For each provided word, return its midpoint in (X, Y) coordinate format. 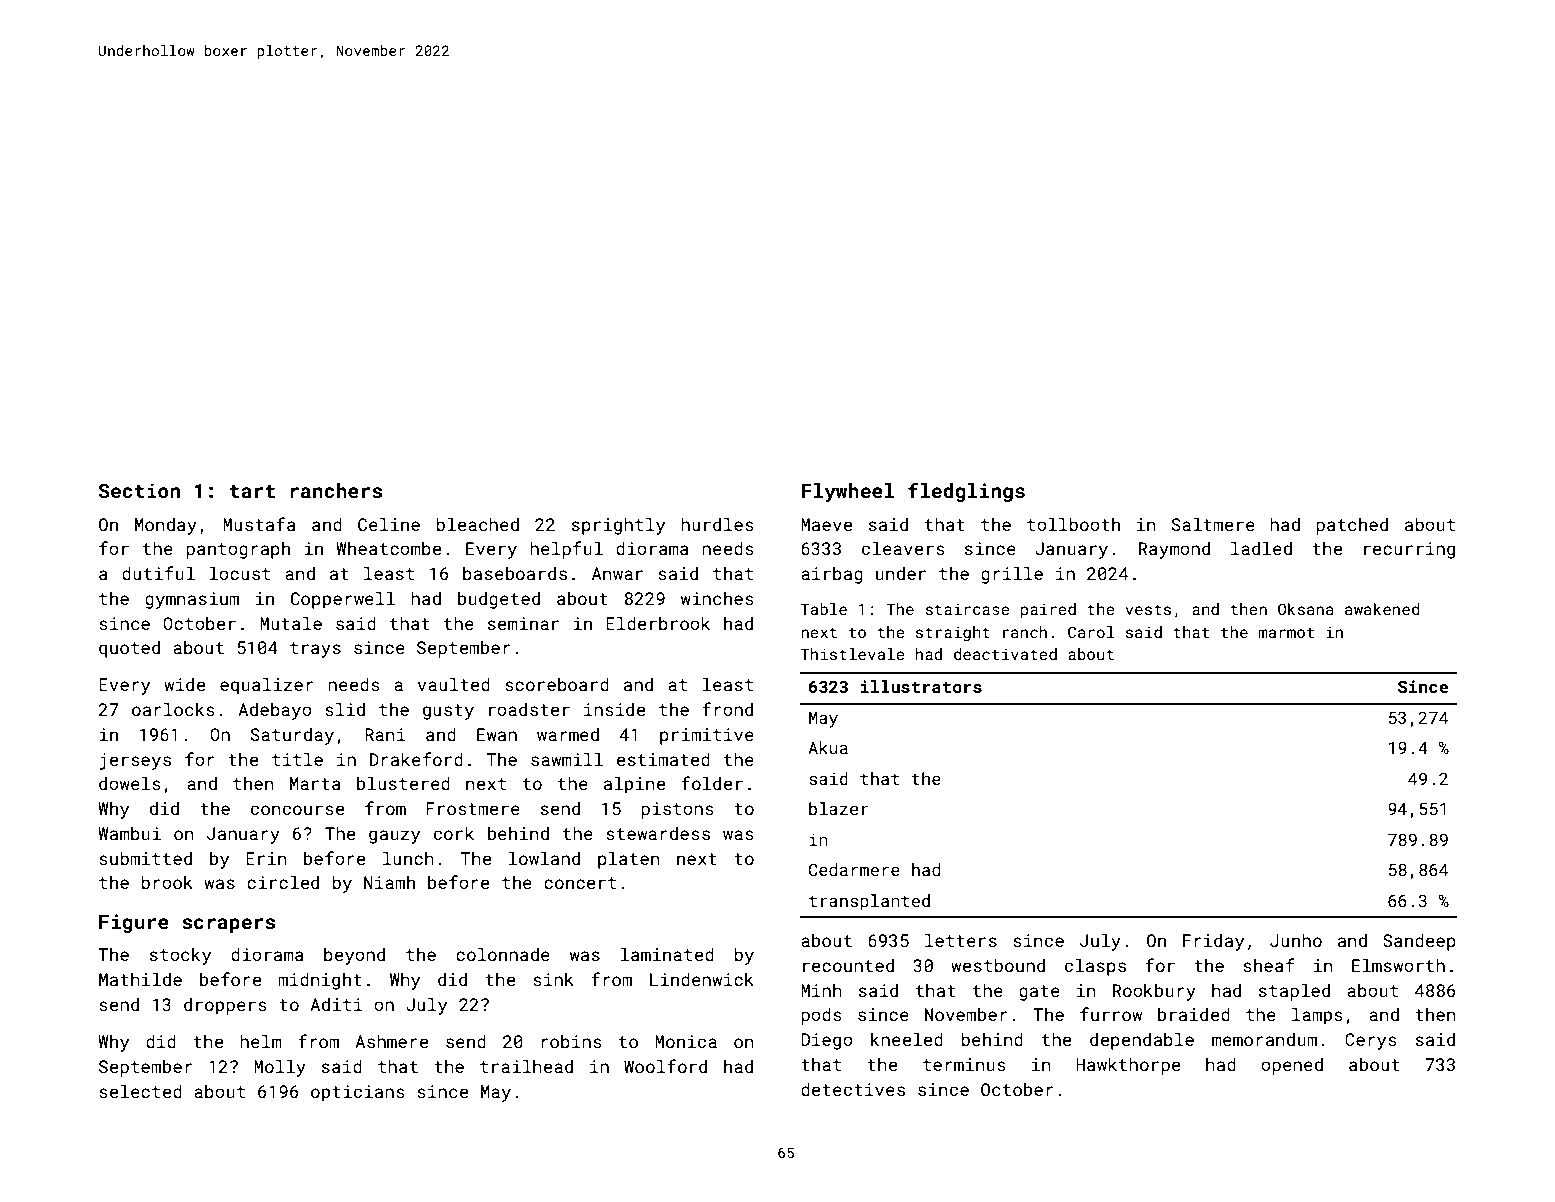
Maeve (826, 524)
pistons (677, 810)
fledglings (966, 492)
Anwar (617, 573)
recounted (848, 965)
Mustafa (259, 524)
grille (1012, 575)
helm (260, 1041)
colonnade (503, 954)
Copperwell (343, 600)
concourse (297, 810)
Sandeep (1419, 942)
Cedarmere (854, 869)
